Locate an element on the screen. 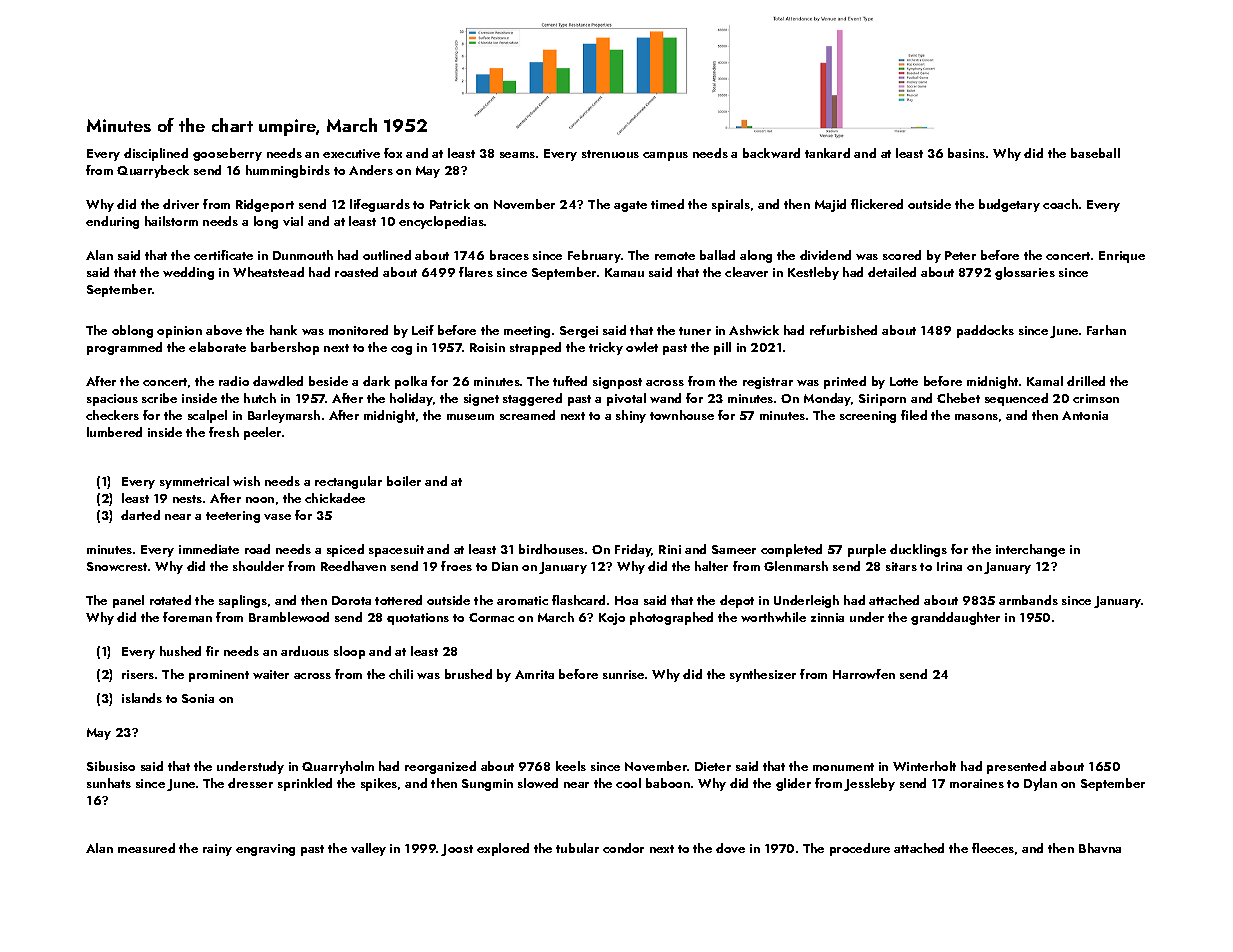 The width and height of the screenshot is (1233, 952). enduring is located at coordinates (112, 222).
